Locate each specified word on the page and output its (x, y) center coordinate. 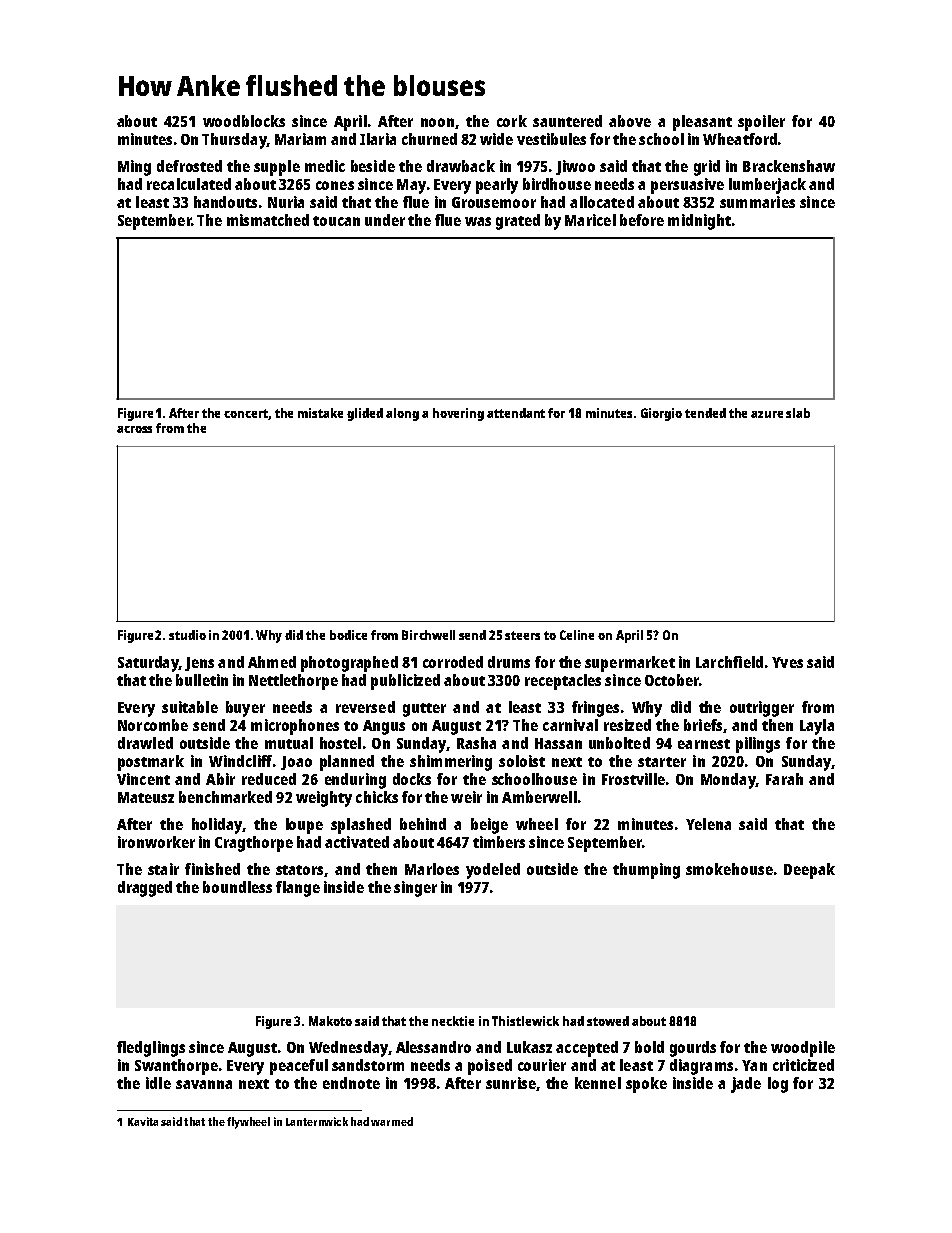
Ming (134, 168)
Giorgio (661, 414)
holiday (217, 826)
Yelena (708, 824)
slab (798, 413)
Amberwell (539, 797)
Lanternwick (317, 1121)
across (134, 429)
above (630, 121)
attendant (516, 413)
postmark (151, 763)
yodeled (493, 871)
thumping (646, 871)
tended (705, 413)
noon (437, 122)
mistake (320, 413)
